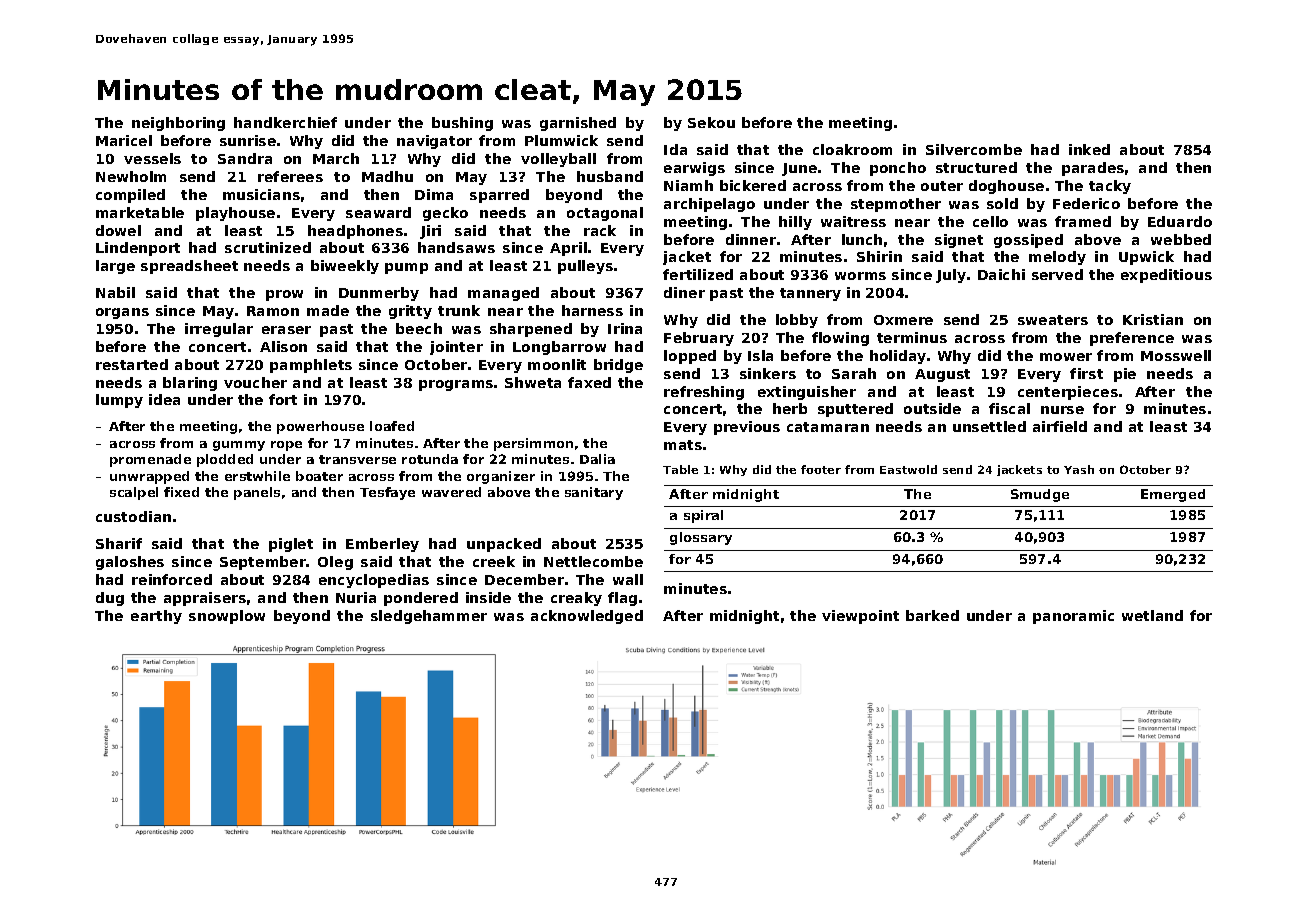  Describe the element at coordinates (704, 393) in the image. I see `refreshing` at that location.
